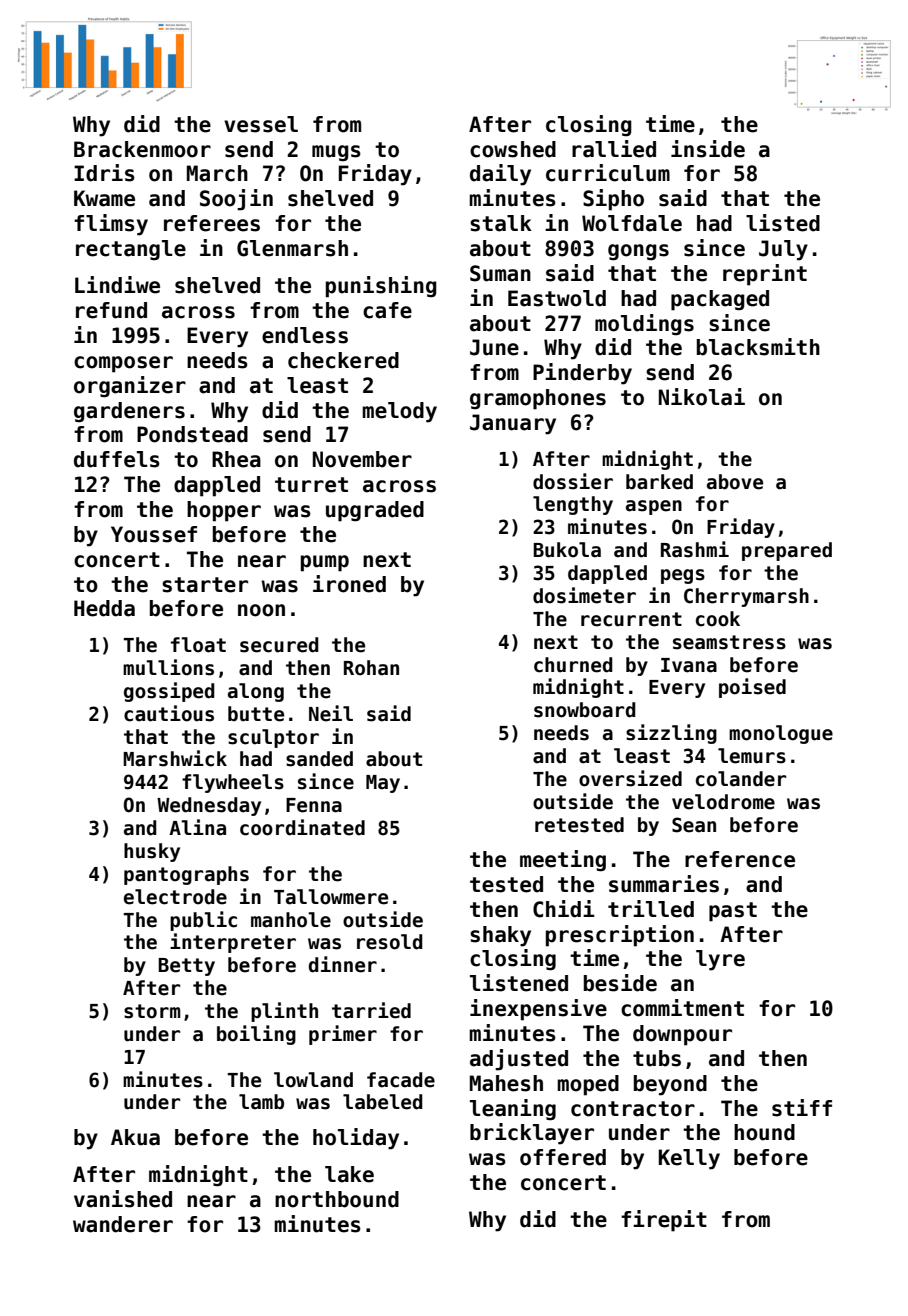  I want to click on Bukola, so click(567, 550).
